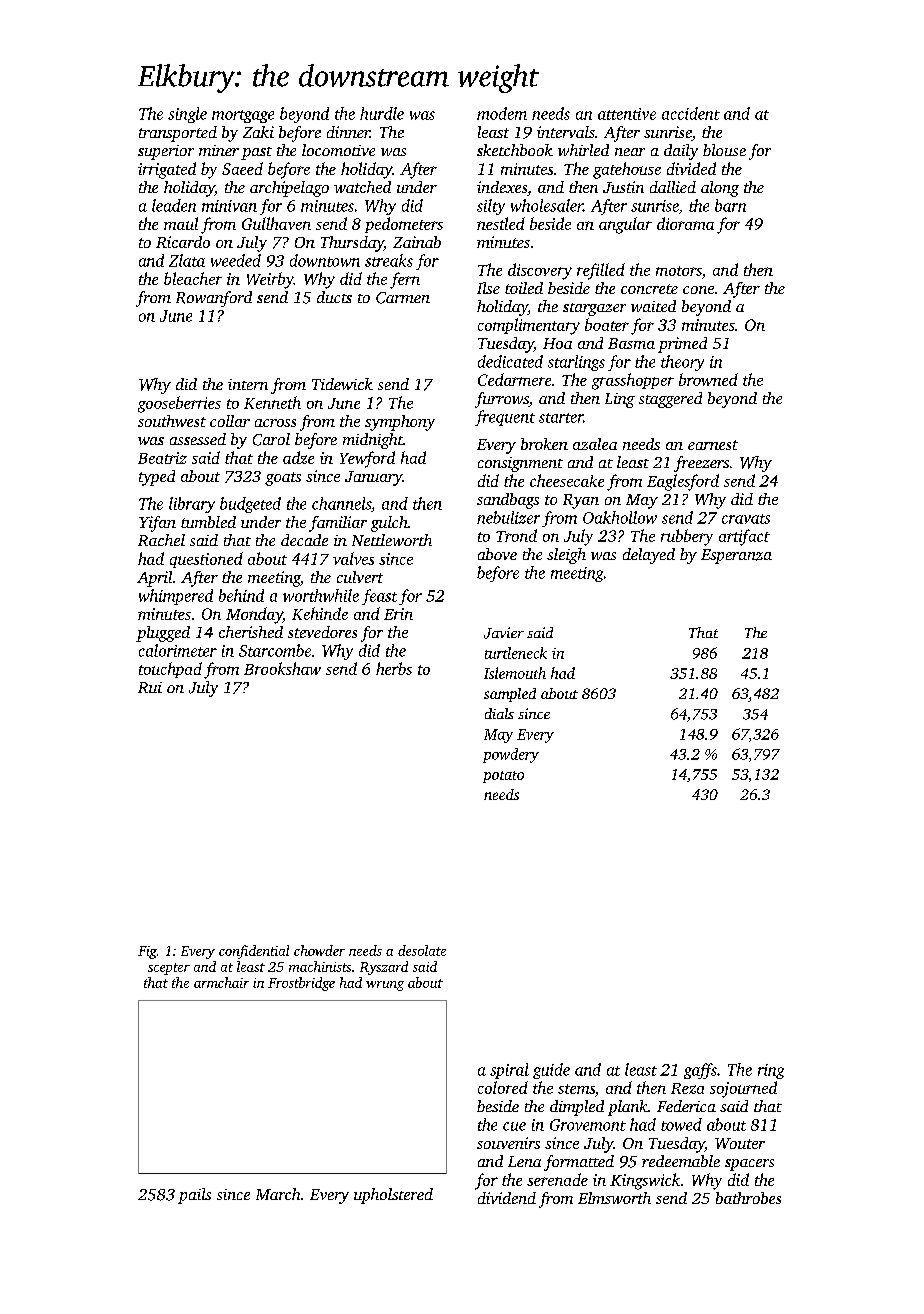 This screenshot has width=924, height=1314. What do you see at coordinates (187, 115) in the screenshot?
I see `single` at bounding box center [187, 115].
